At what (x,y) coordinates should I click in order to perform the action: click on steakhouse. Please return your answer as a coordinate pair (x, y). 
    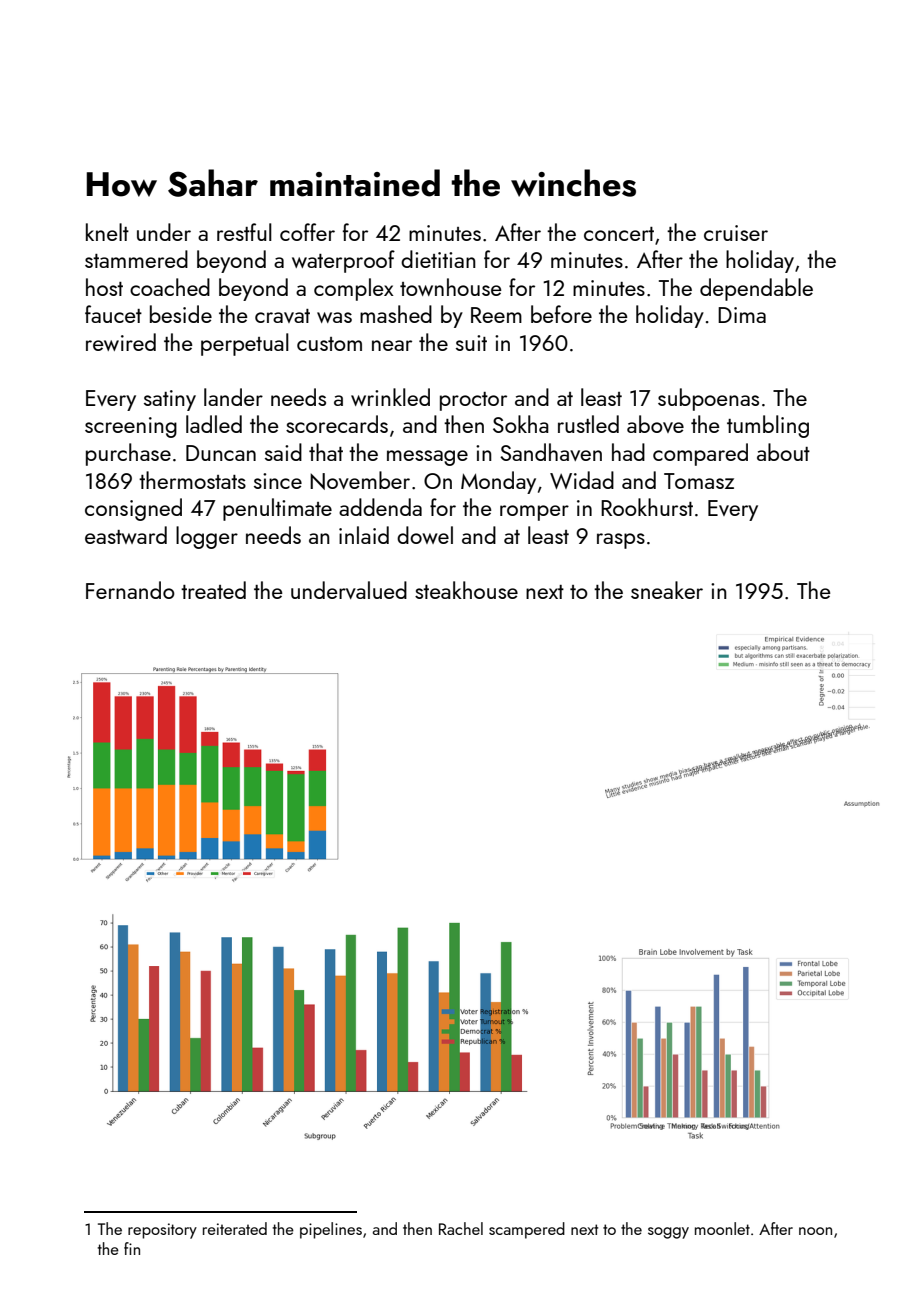
    Looking at the image, I should click on (466, 590).
